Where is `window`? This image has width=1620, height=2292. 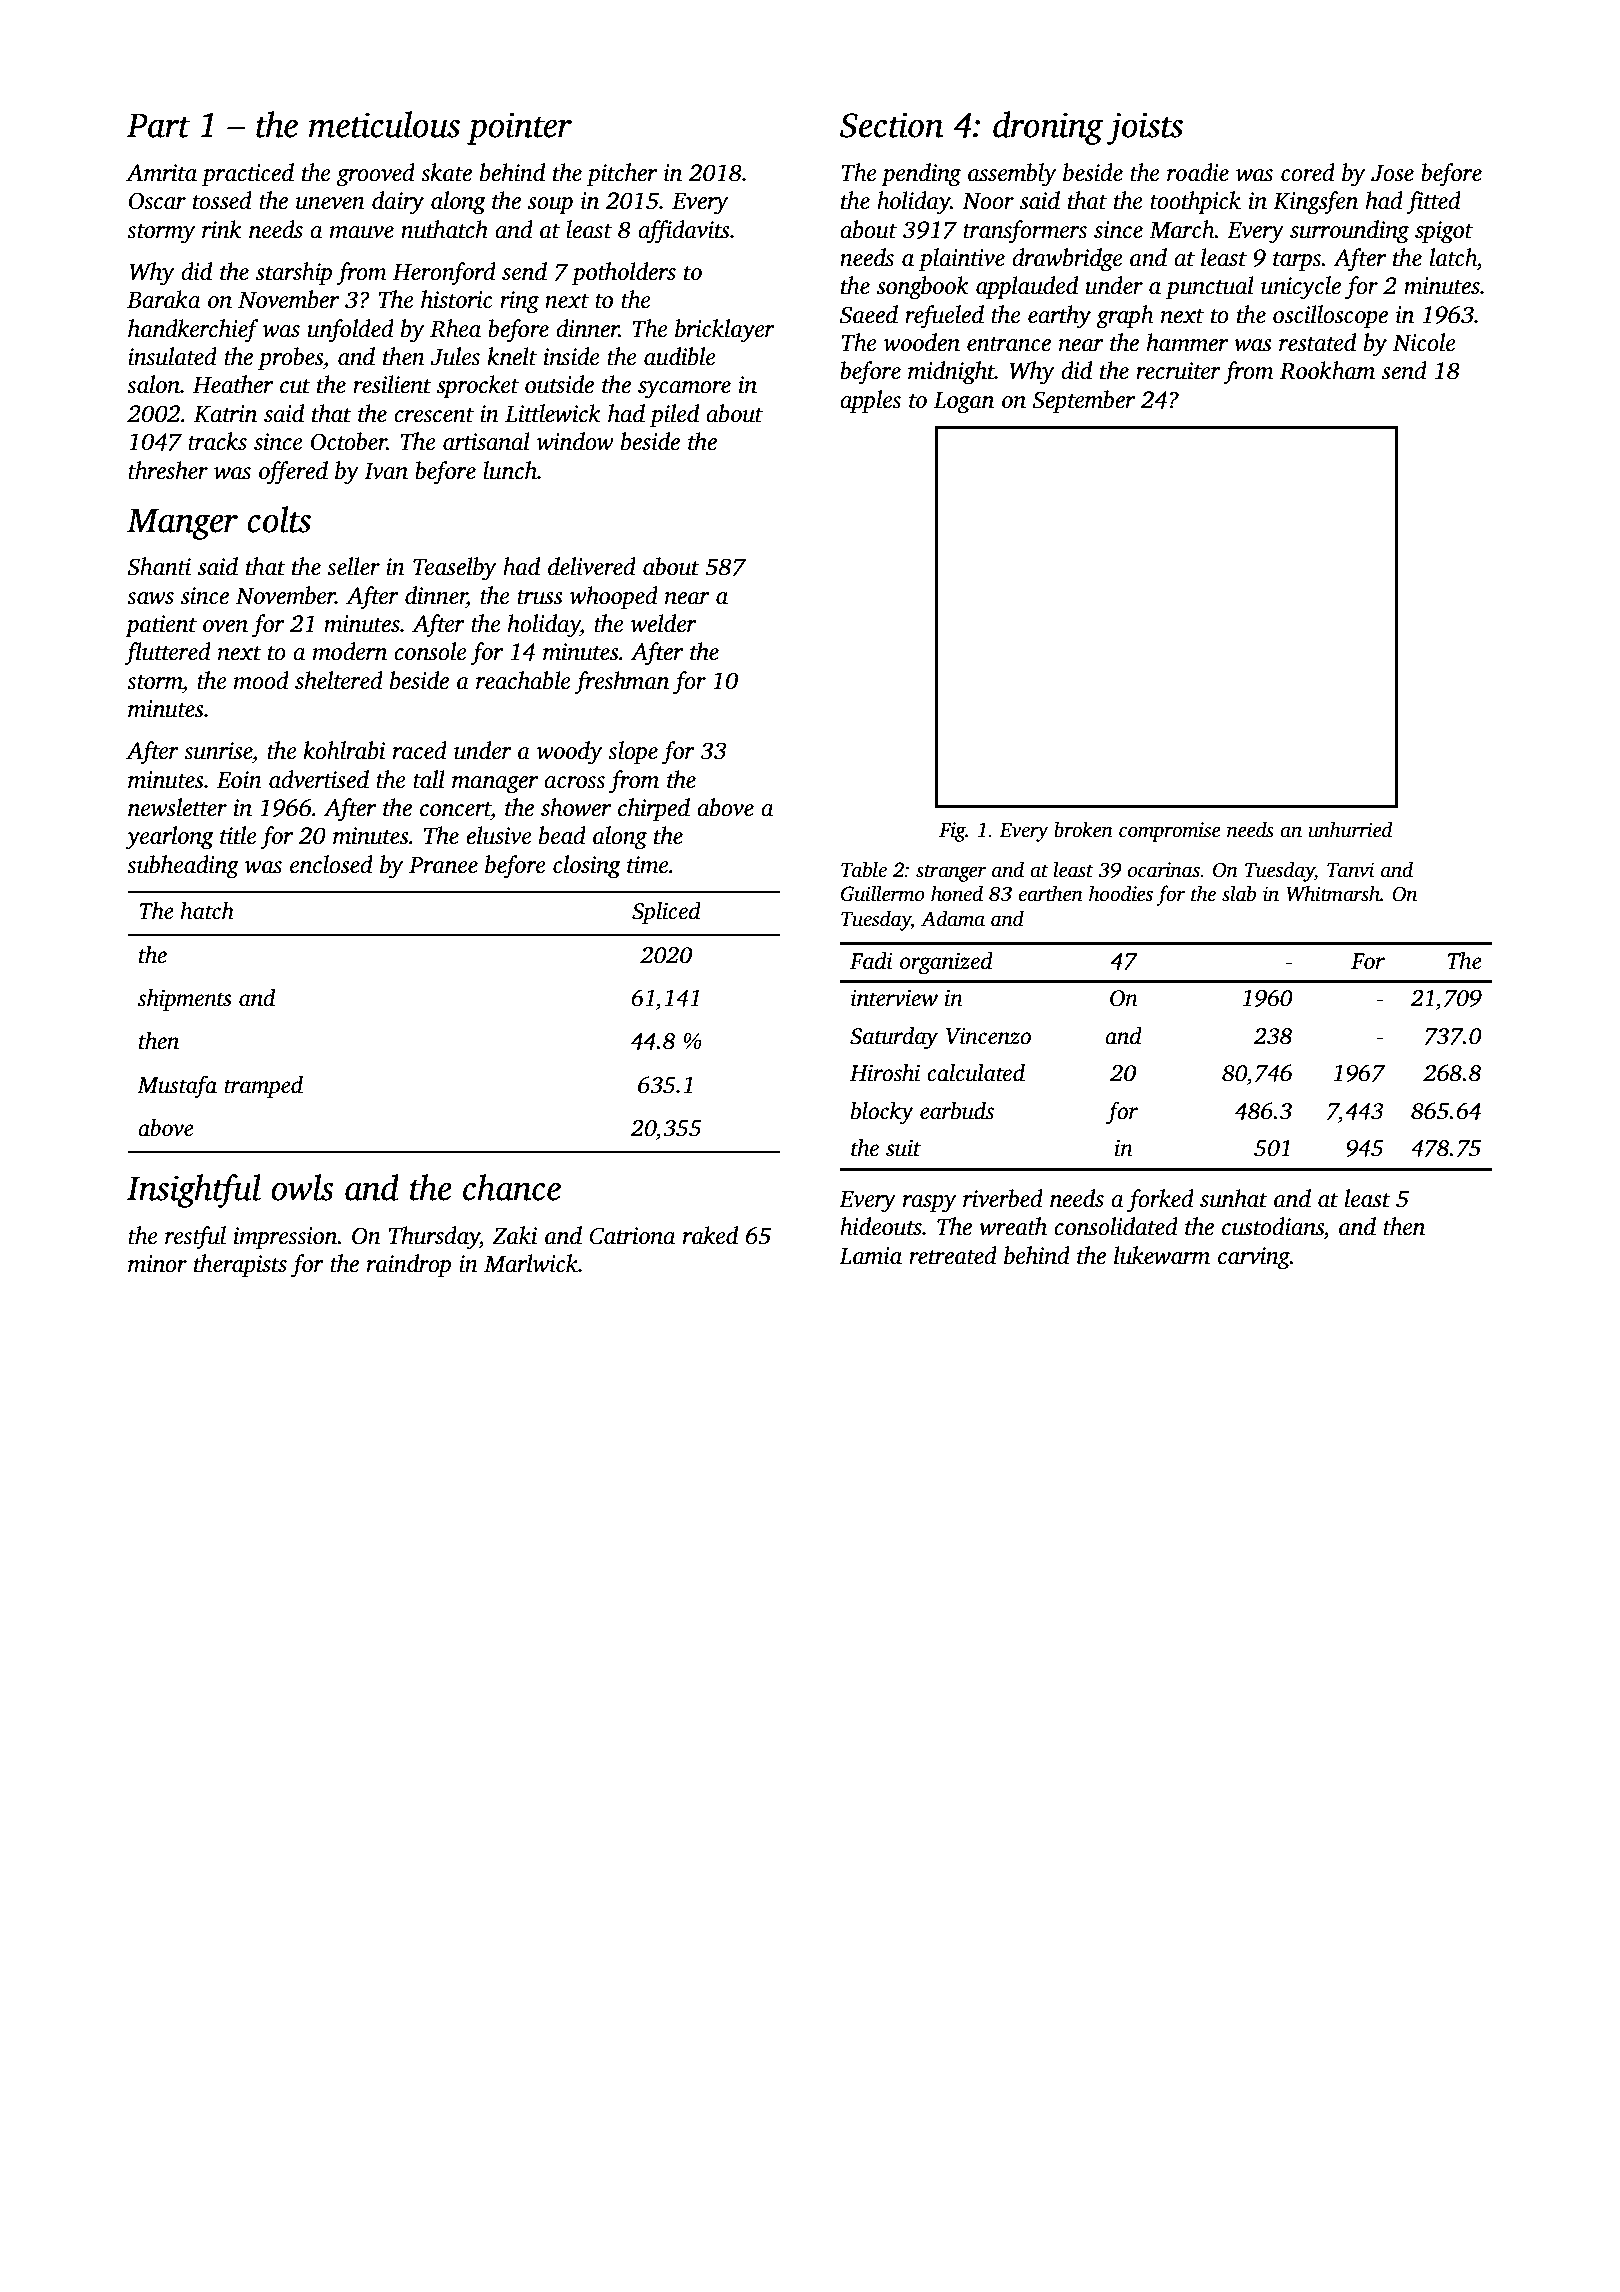 window is located at coordinates (575, 441).
